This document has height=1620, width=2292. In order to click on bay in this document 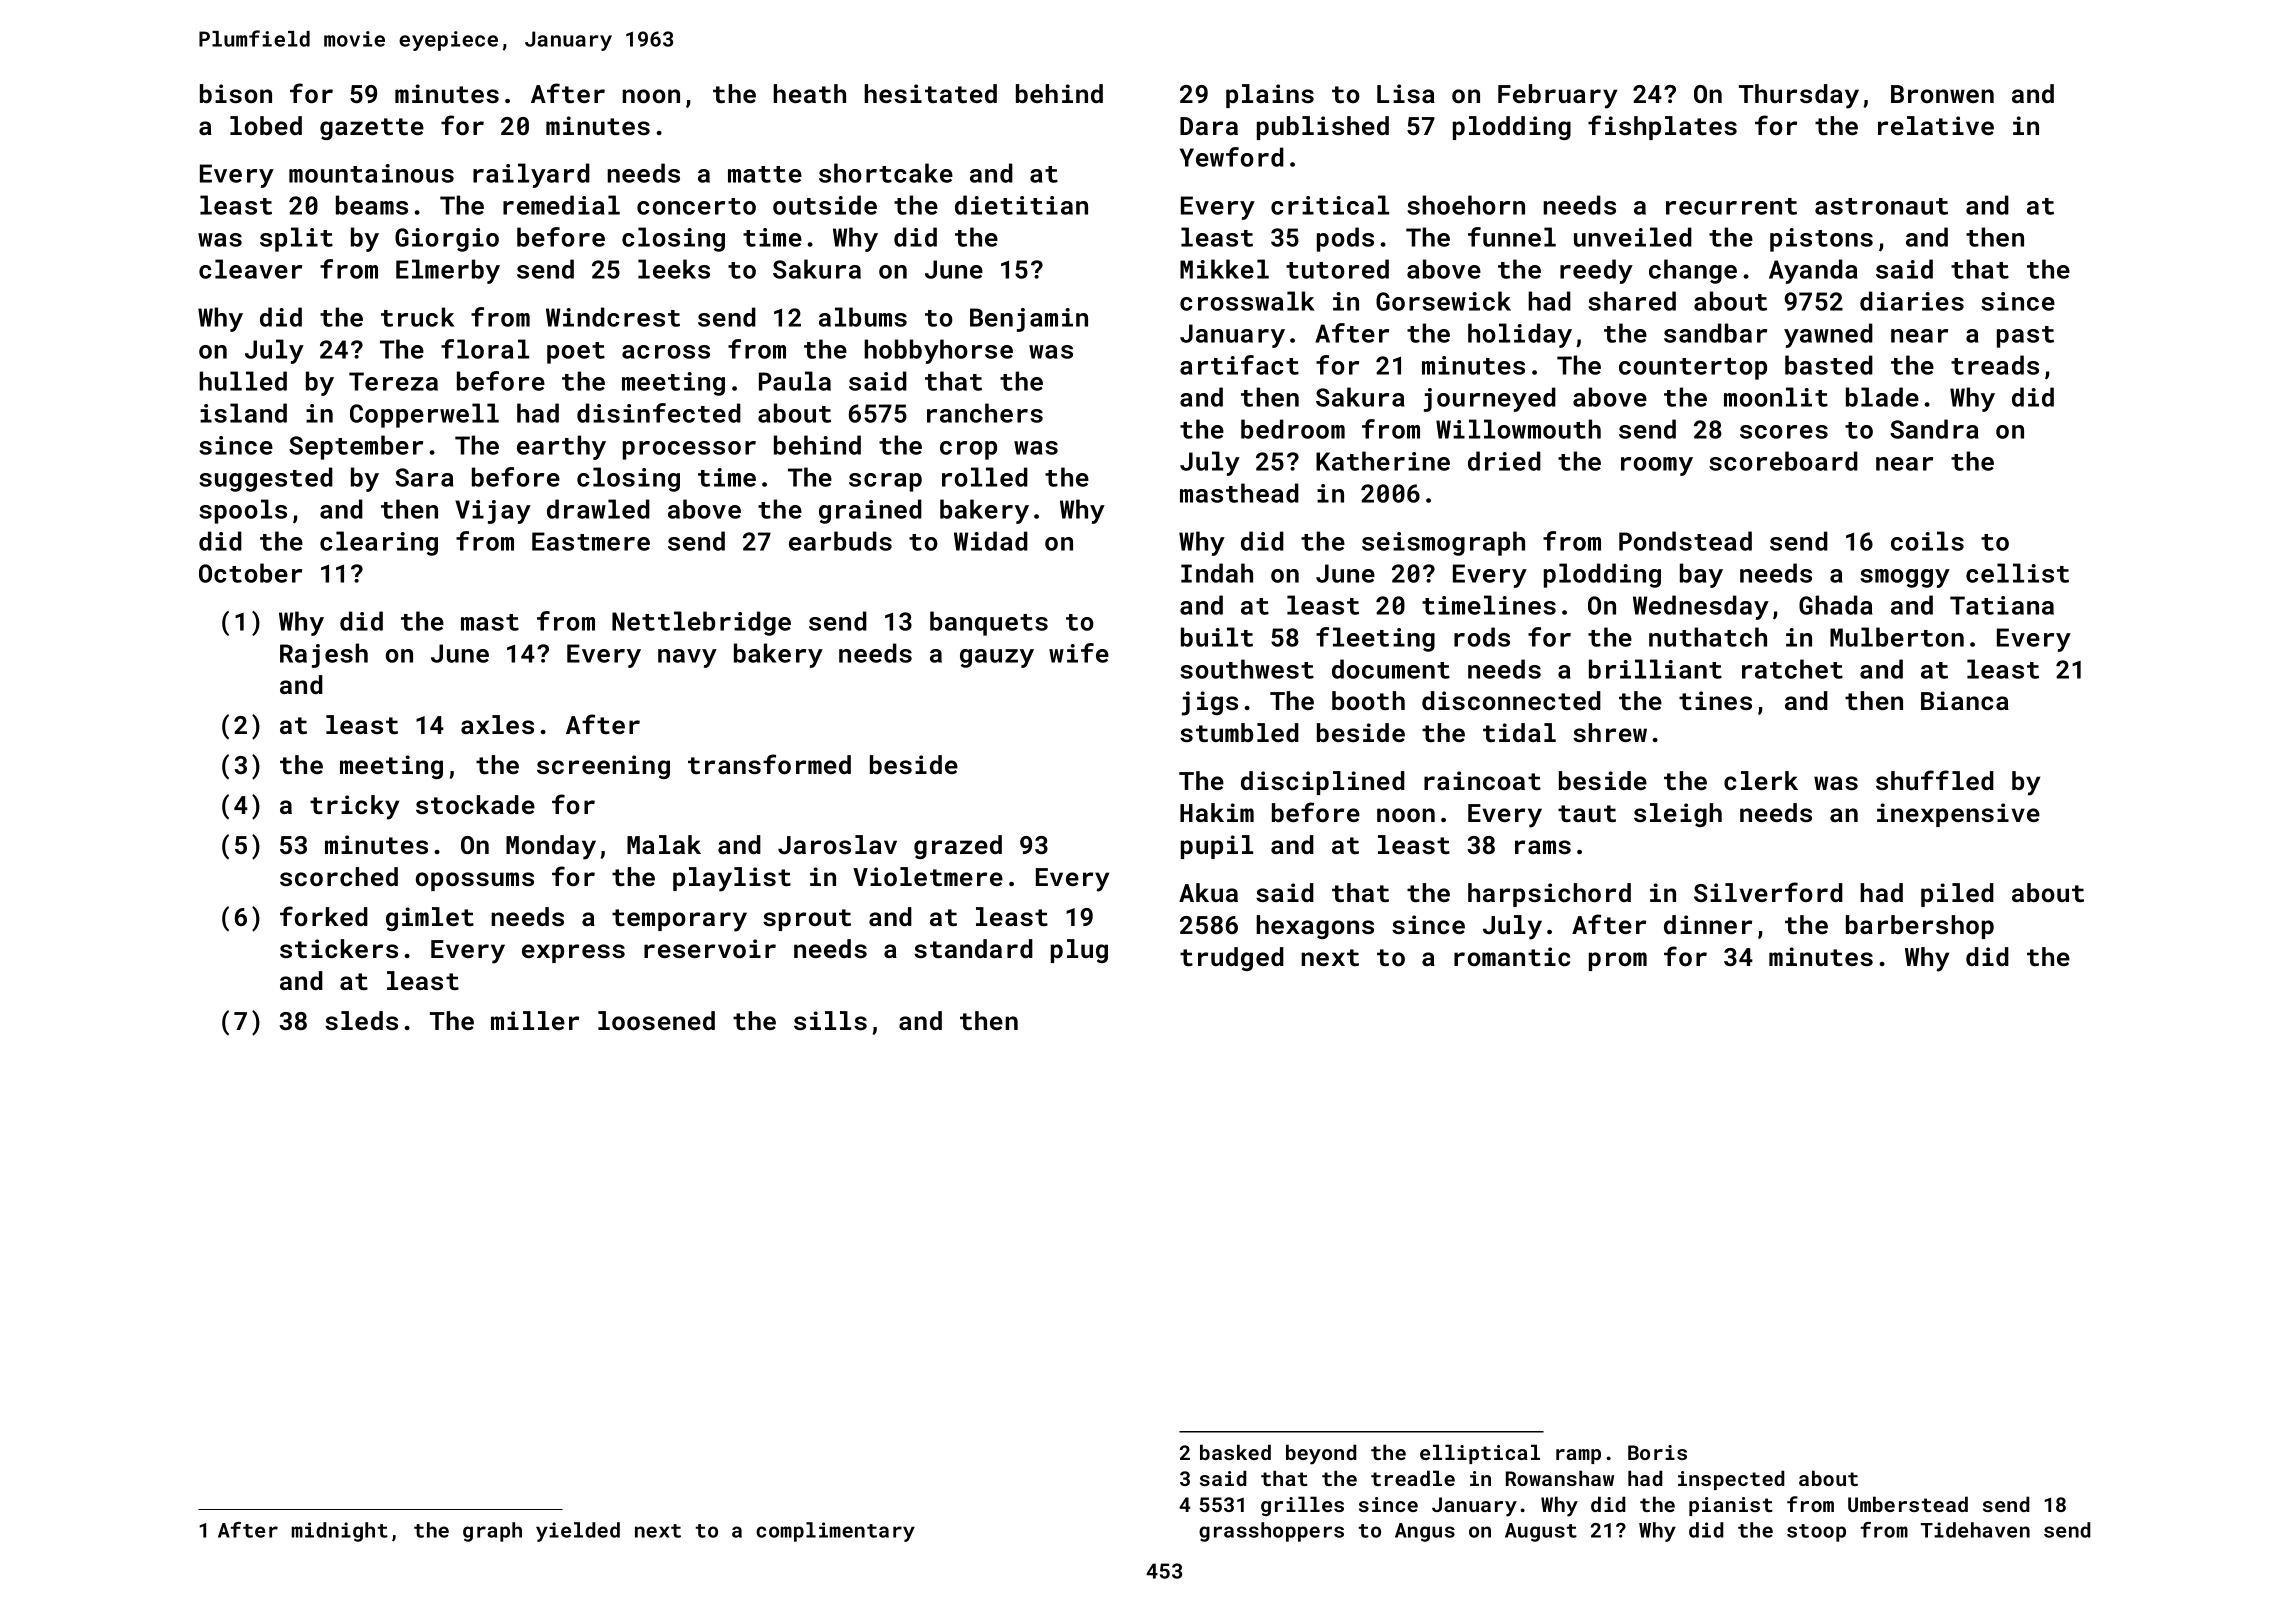, I will do `click(1701, 575)`.
